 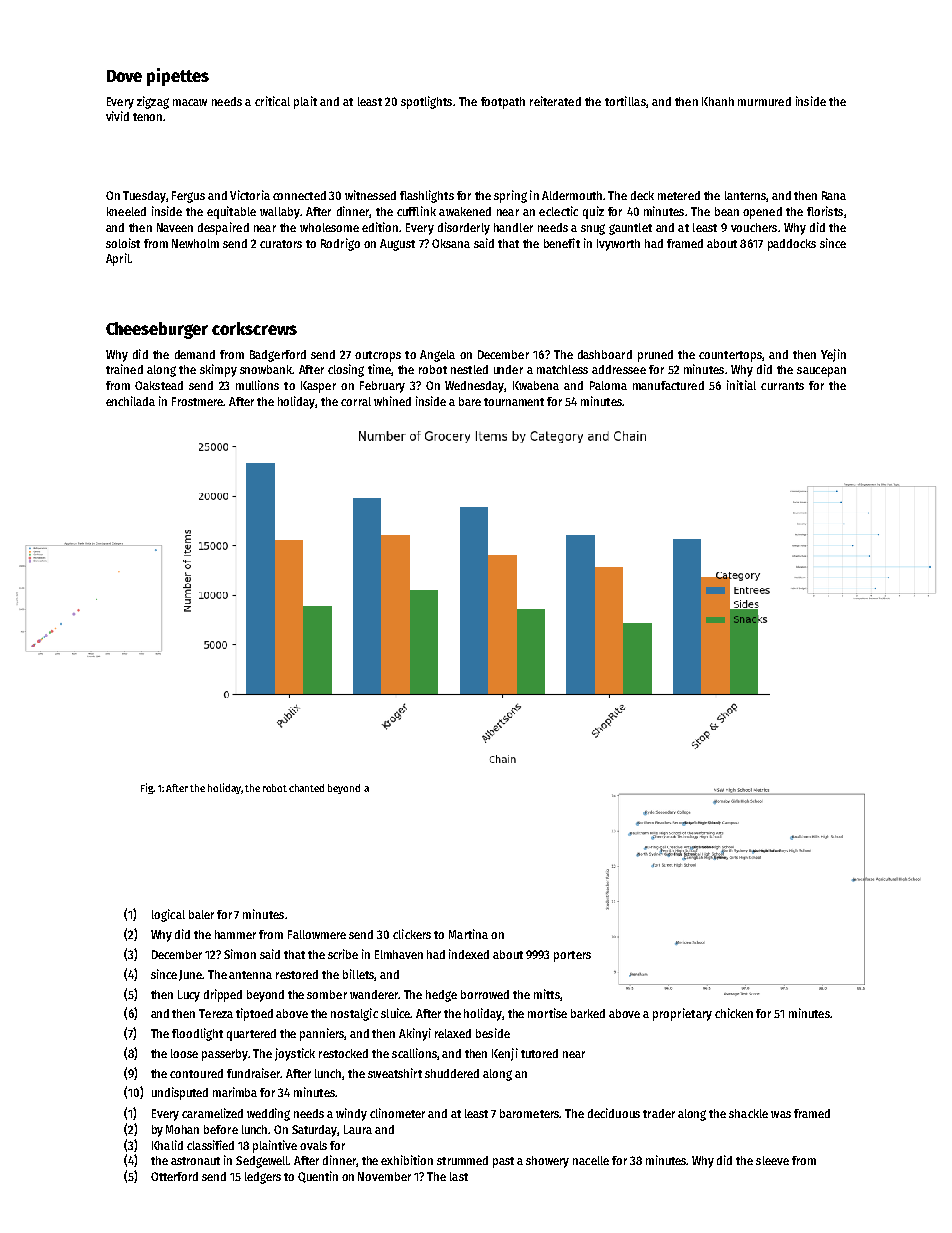 I want to click on sleeve, so click(x=772, y=1160).
